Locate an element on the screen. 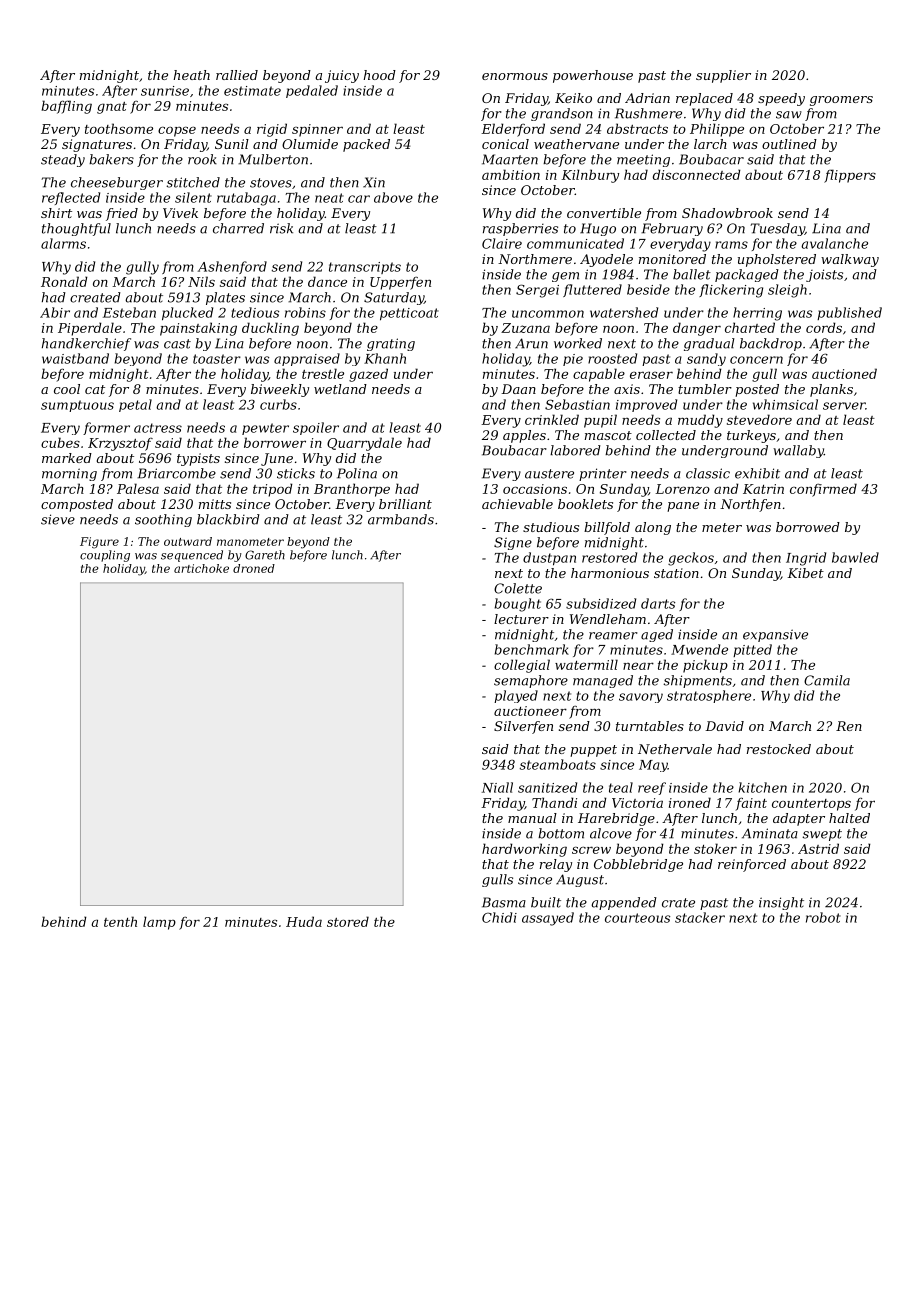 The image size is (924, 1308). Colette is located at coordinates (518, 588).
